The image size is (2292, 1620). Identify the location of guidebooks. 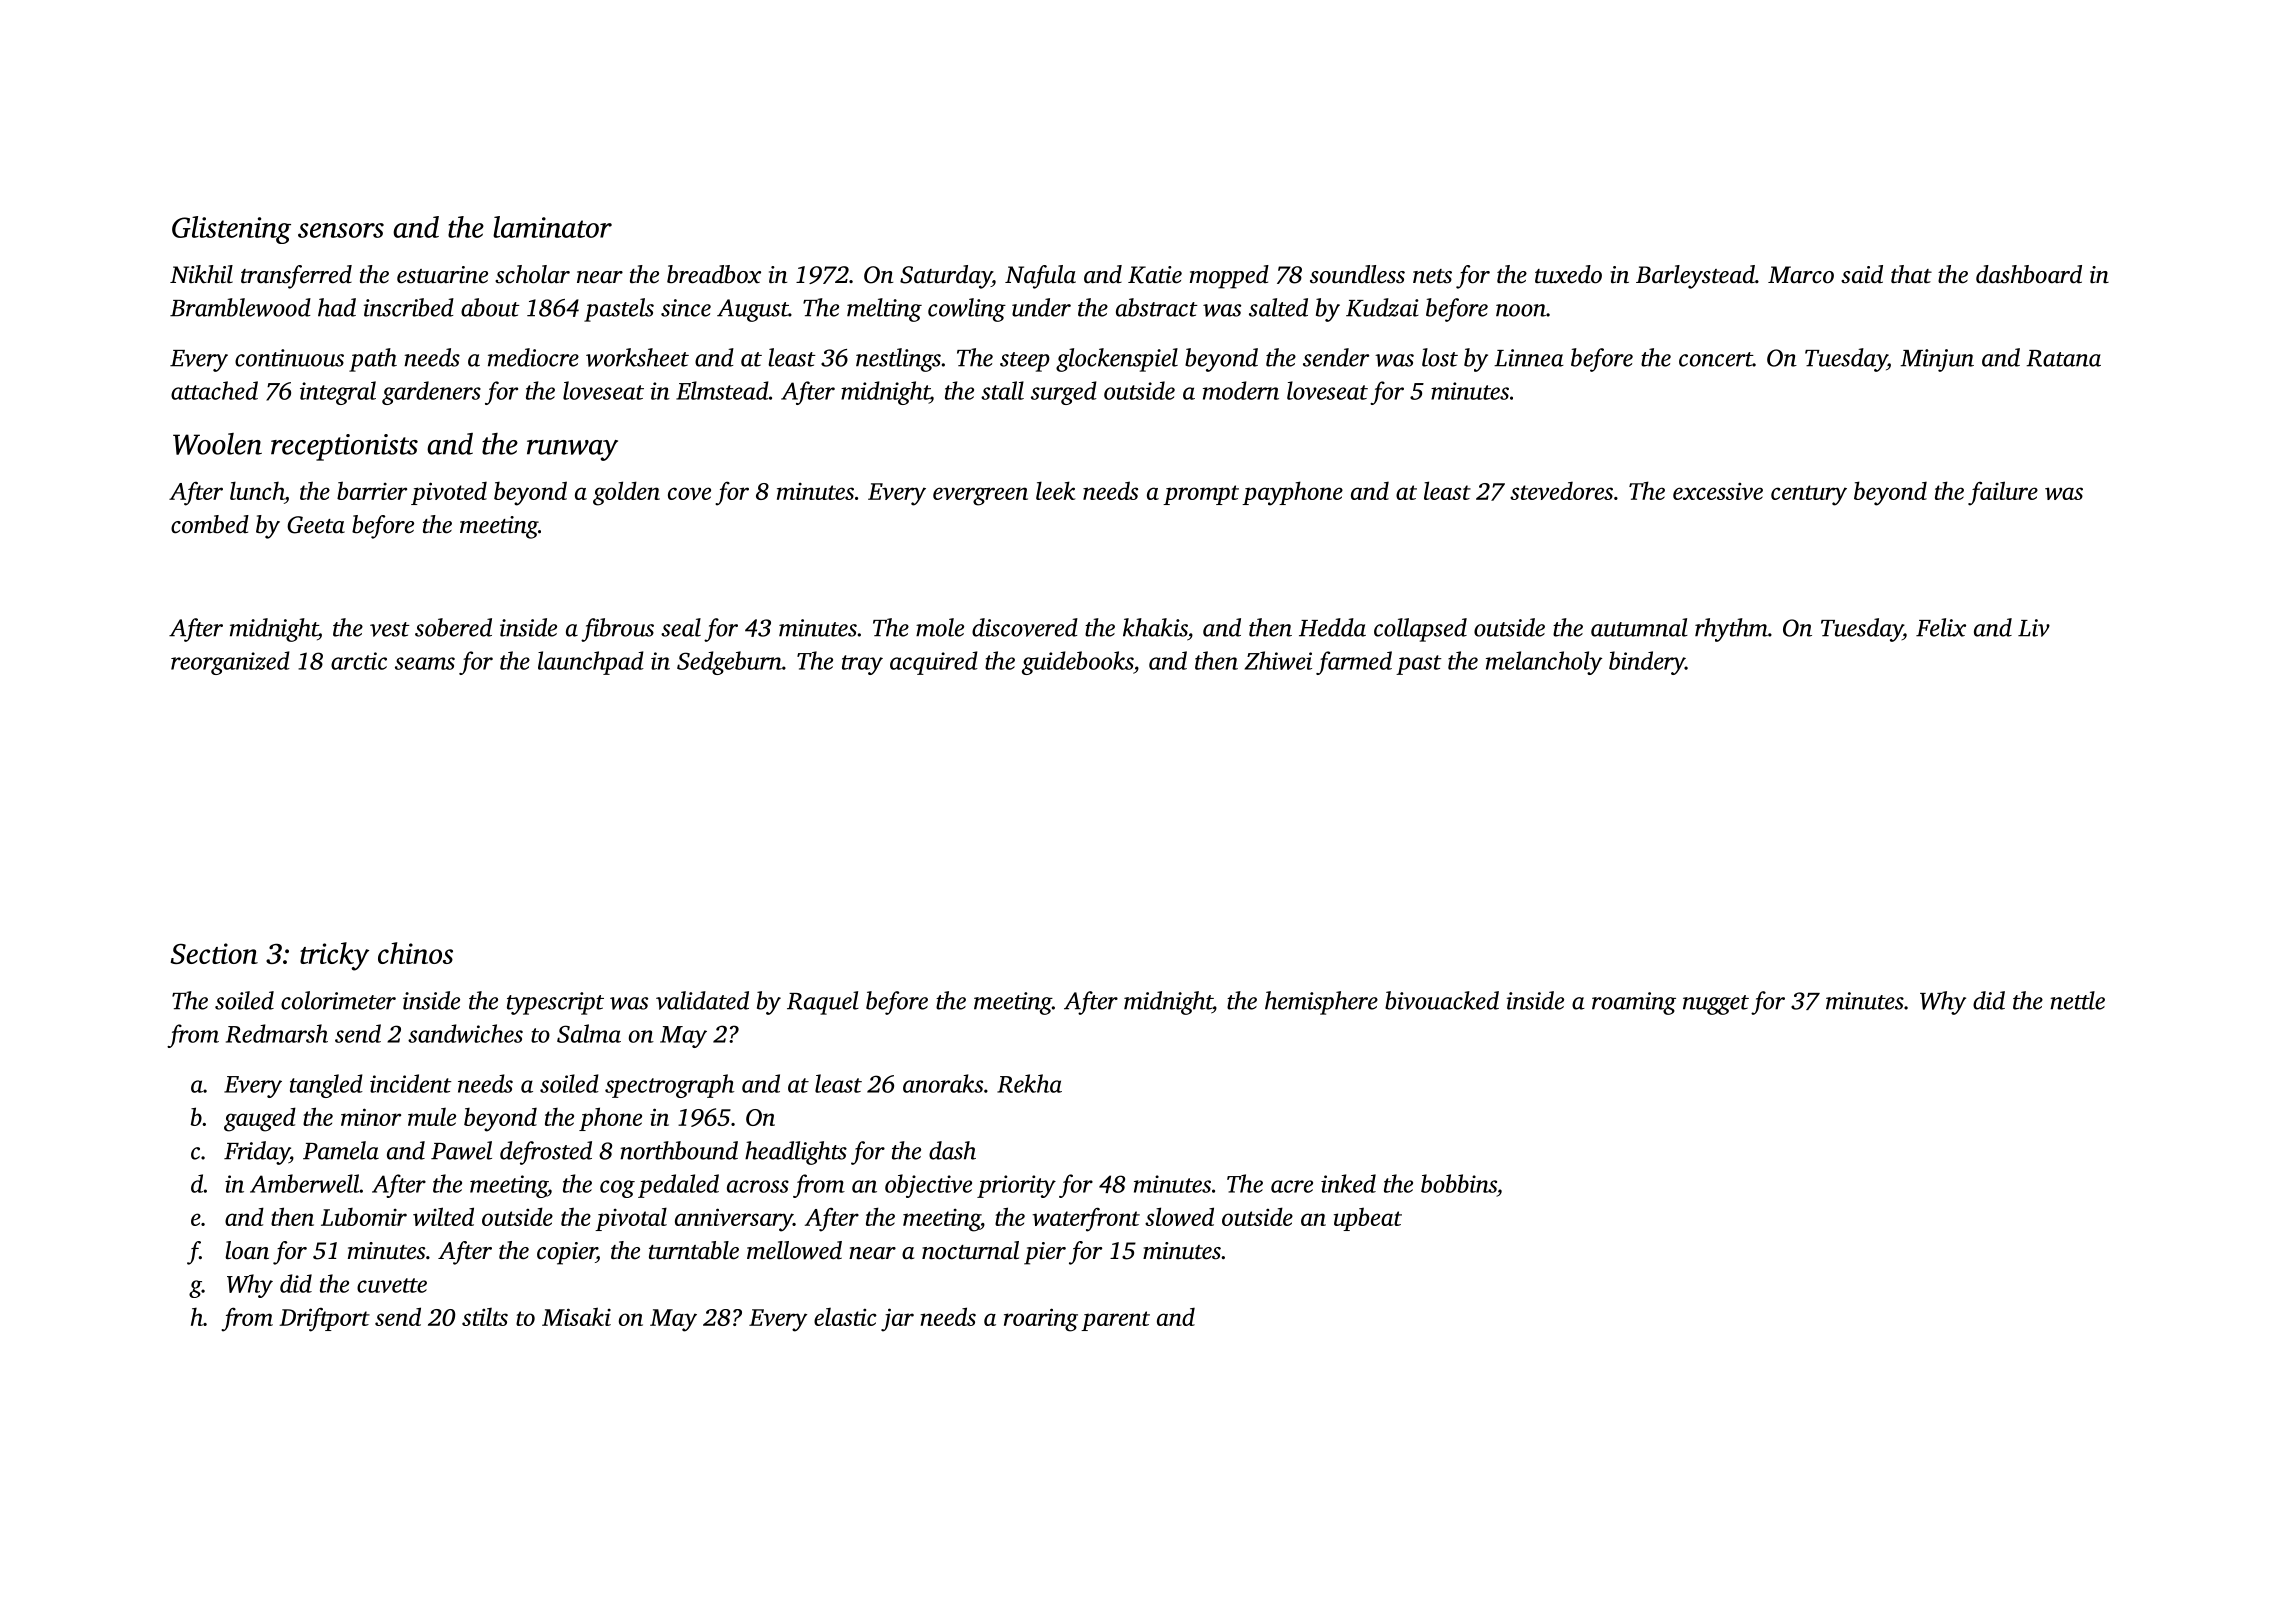
(1077, 663).
